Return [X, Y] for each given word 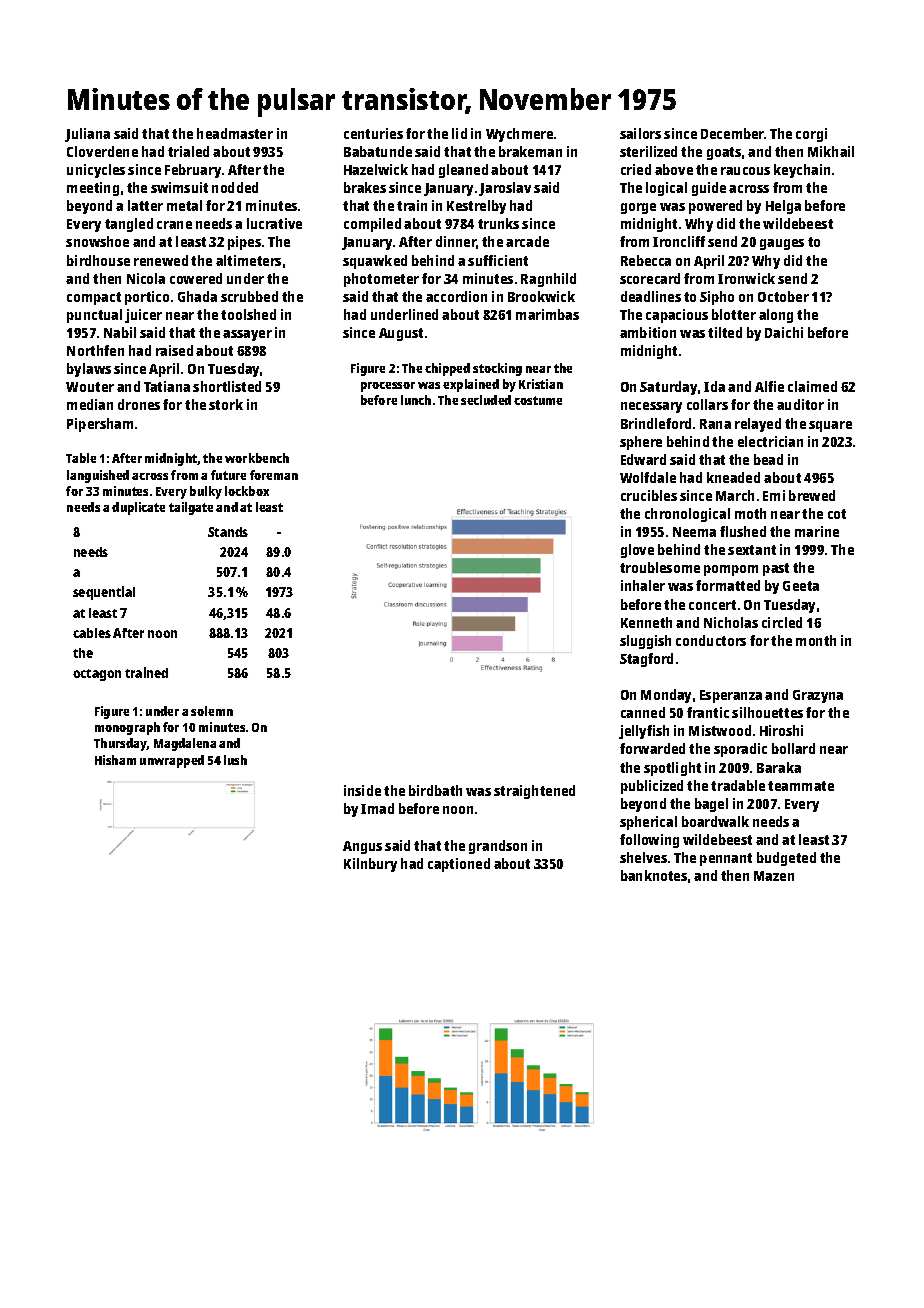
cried [636, 169]
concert [712, 605]
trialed [188, 151]
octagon [97, 675]
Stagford [646, 660]
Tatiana [167, 386]
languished [98, 476]
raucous [745, 171]
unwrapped [172, 761]
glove [637, 551]
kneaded [733, 477]
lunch [416, 400]
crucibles [649, 495]
